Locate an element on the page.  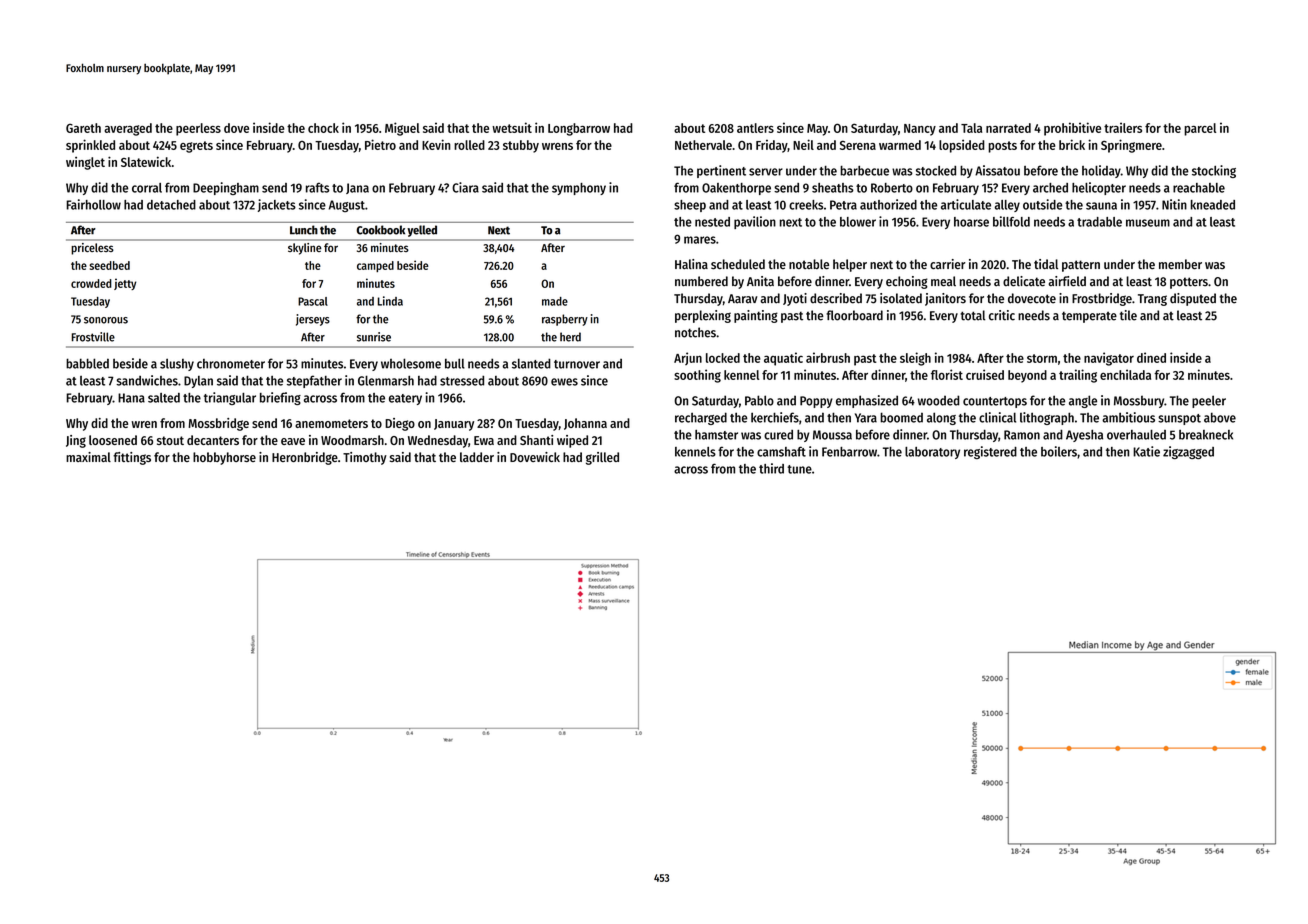
babbled is located at coordinates (87, 363).
